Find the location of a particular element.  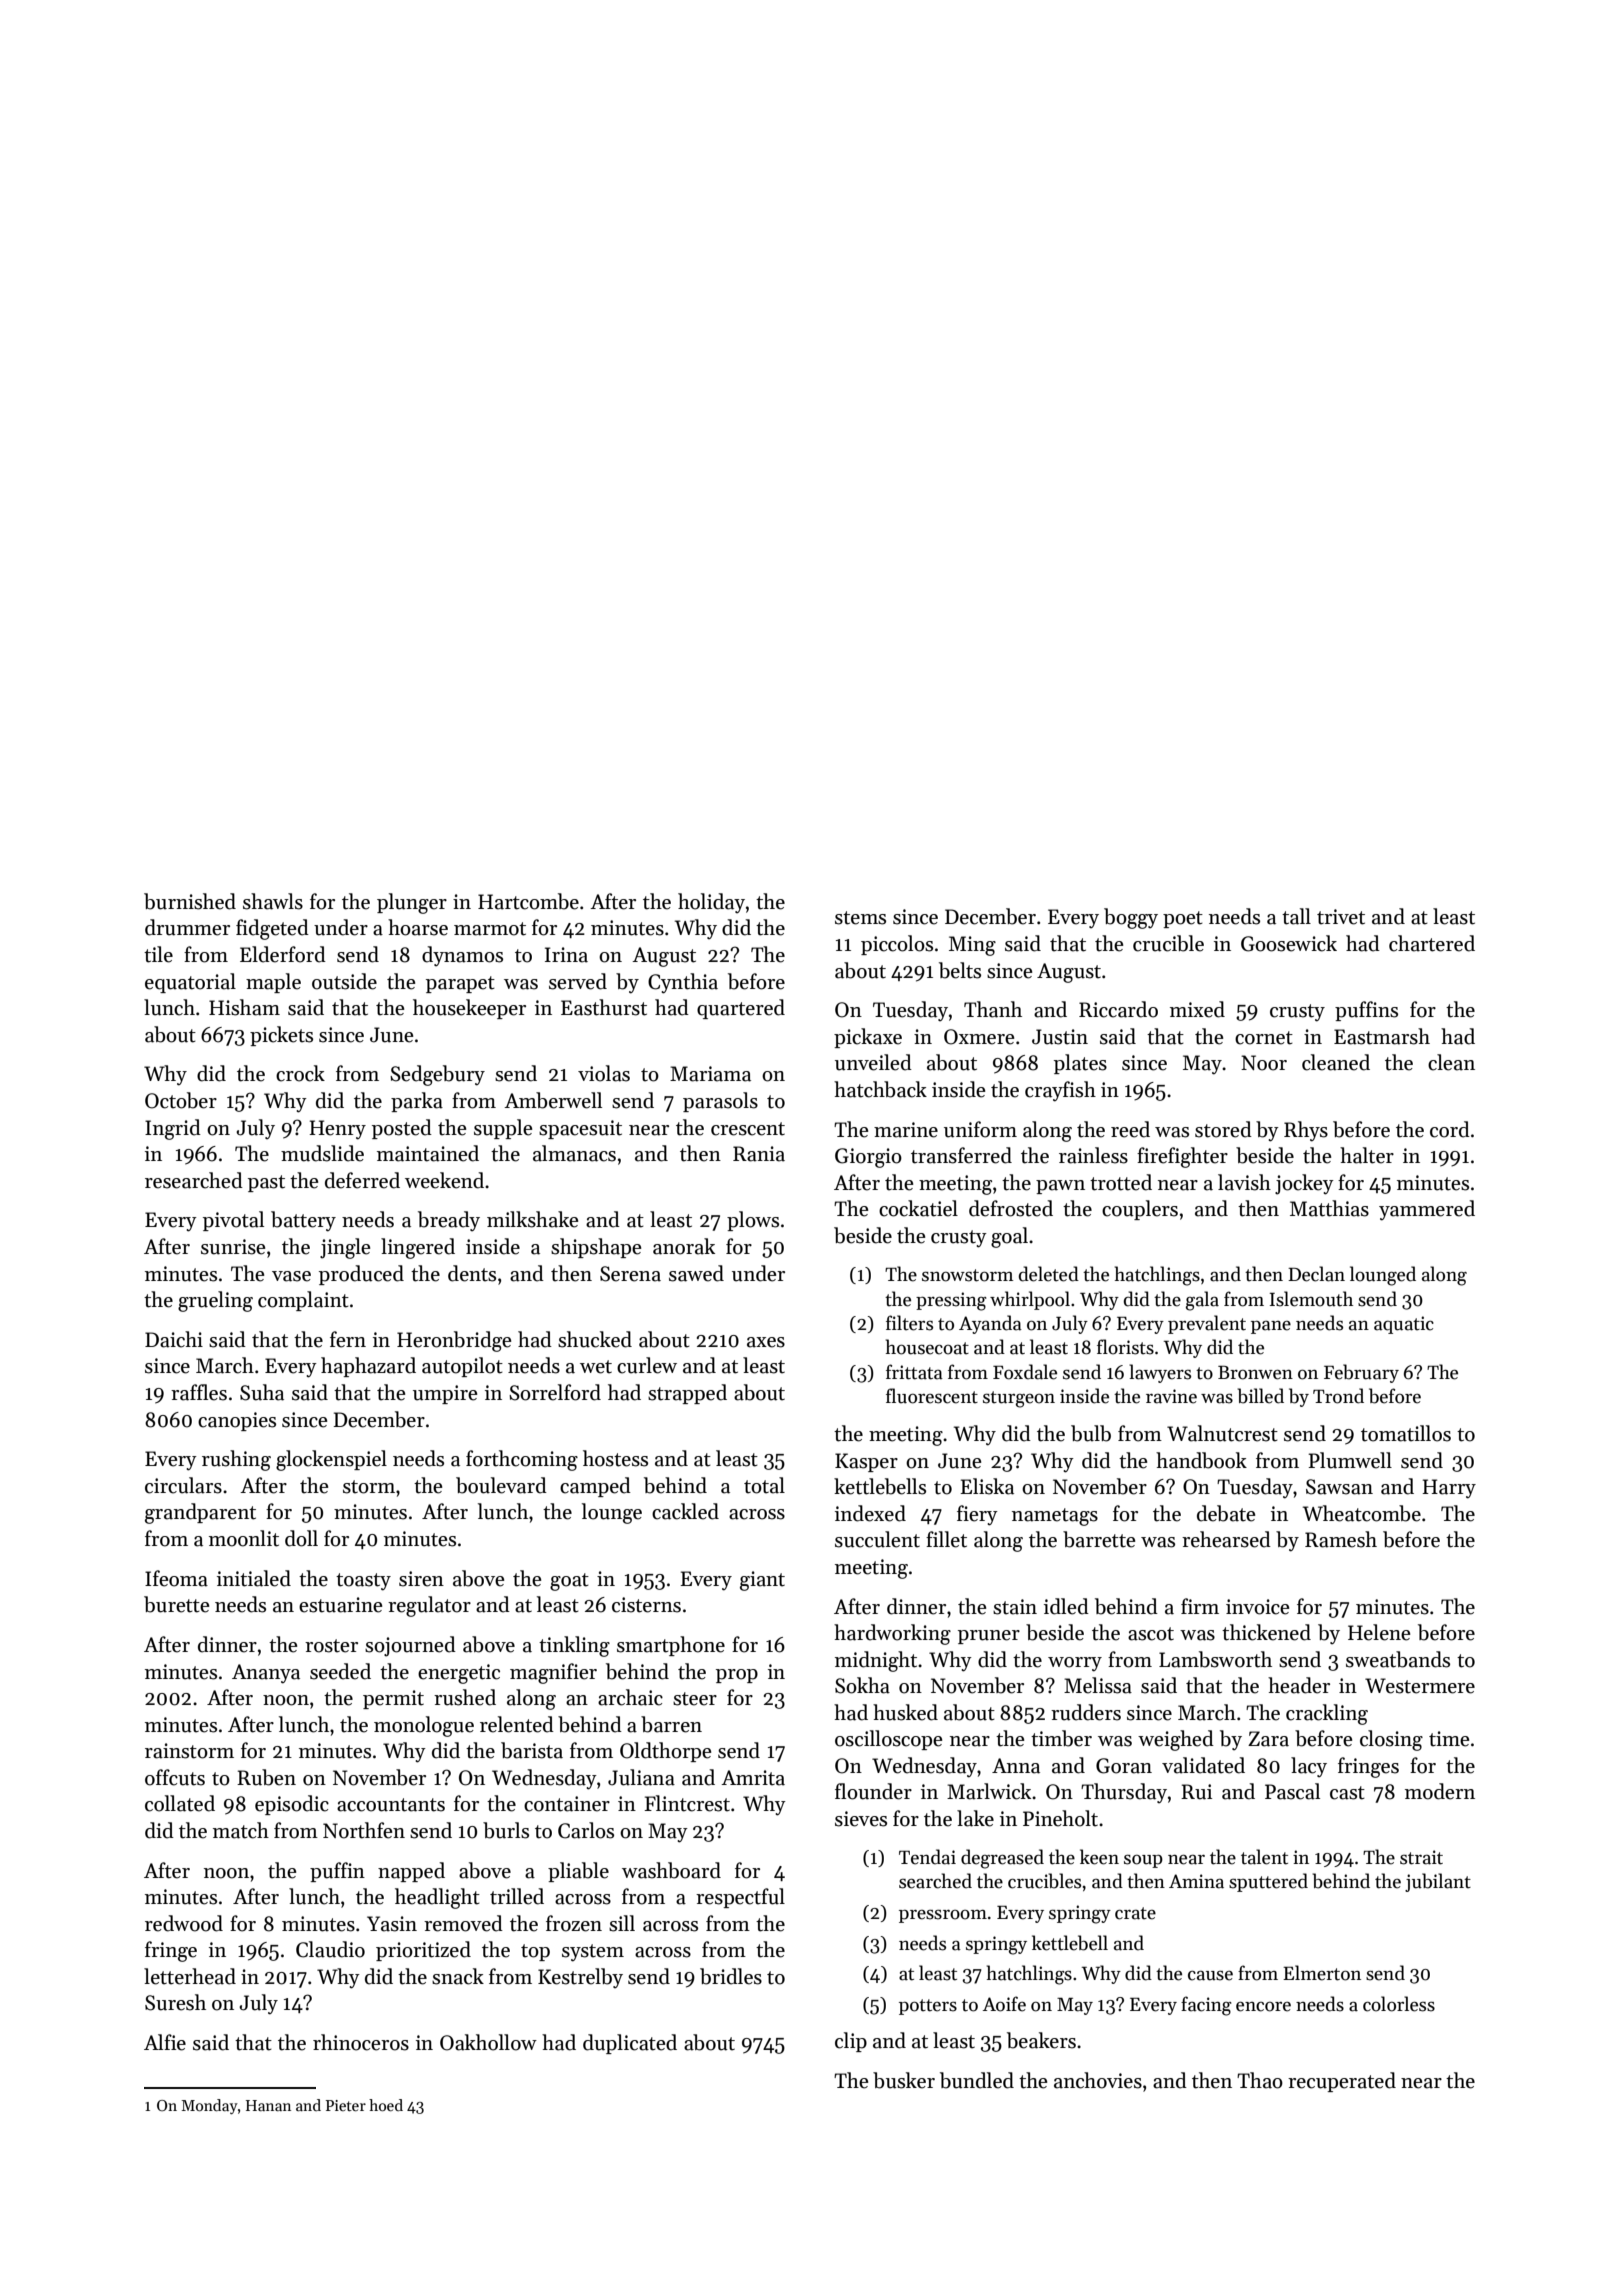

Tendai is located at coordinates (927, 1857).
